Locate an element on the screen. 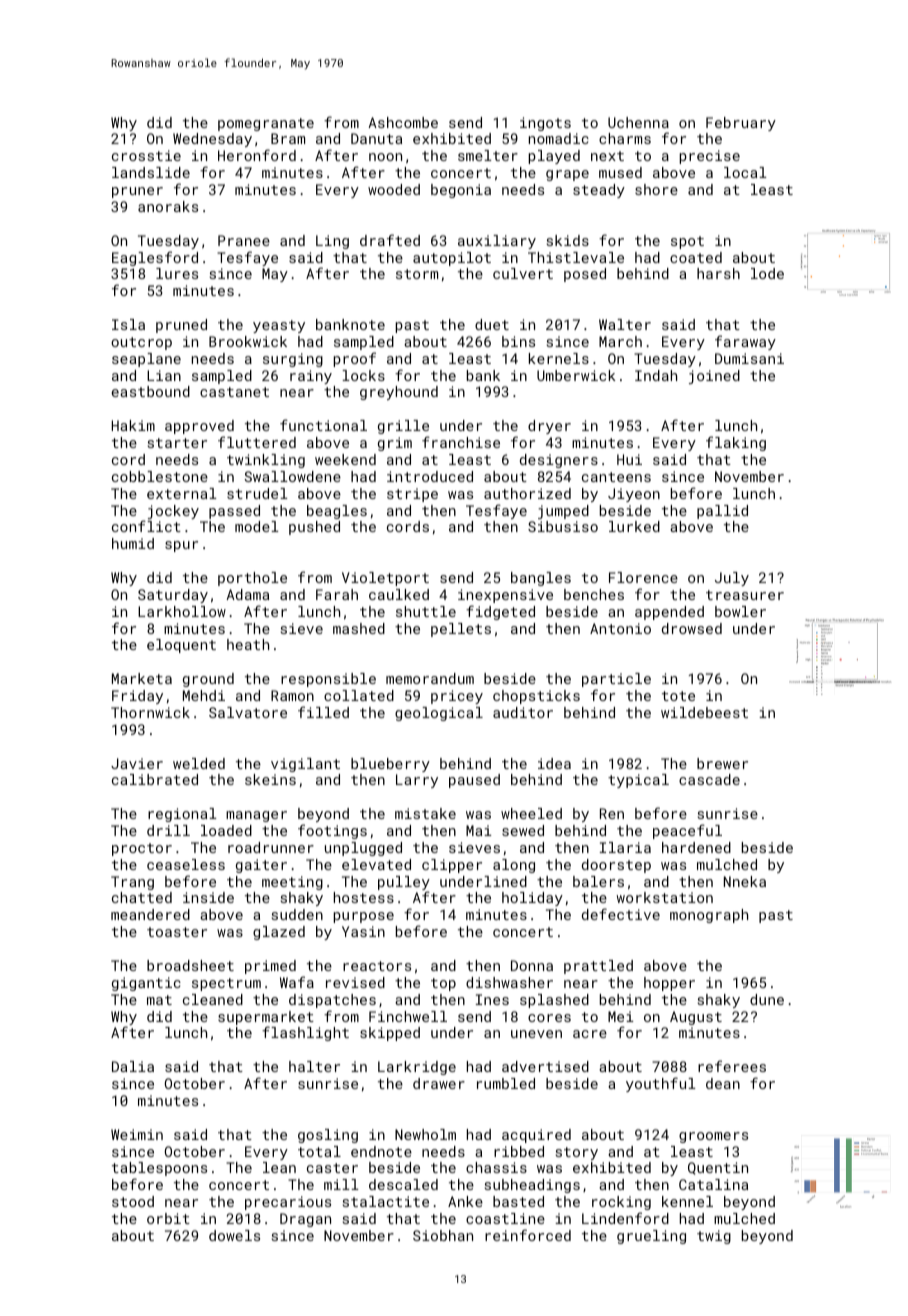 The width and height of the screenshot is (908, 1316). gigantic is located at coordinates (146, 984).
